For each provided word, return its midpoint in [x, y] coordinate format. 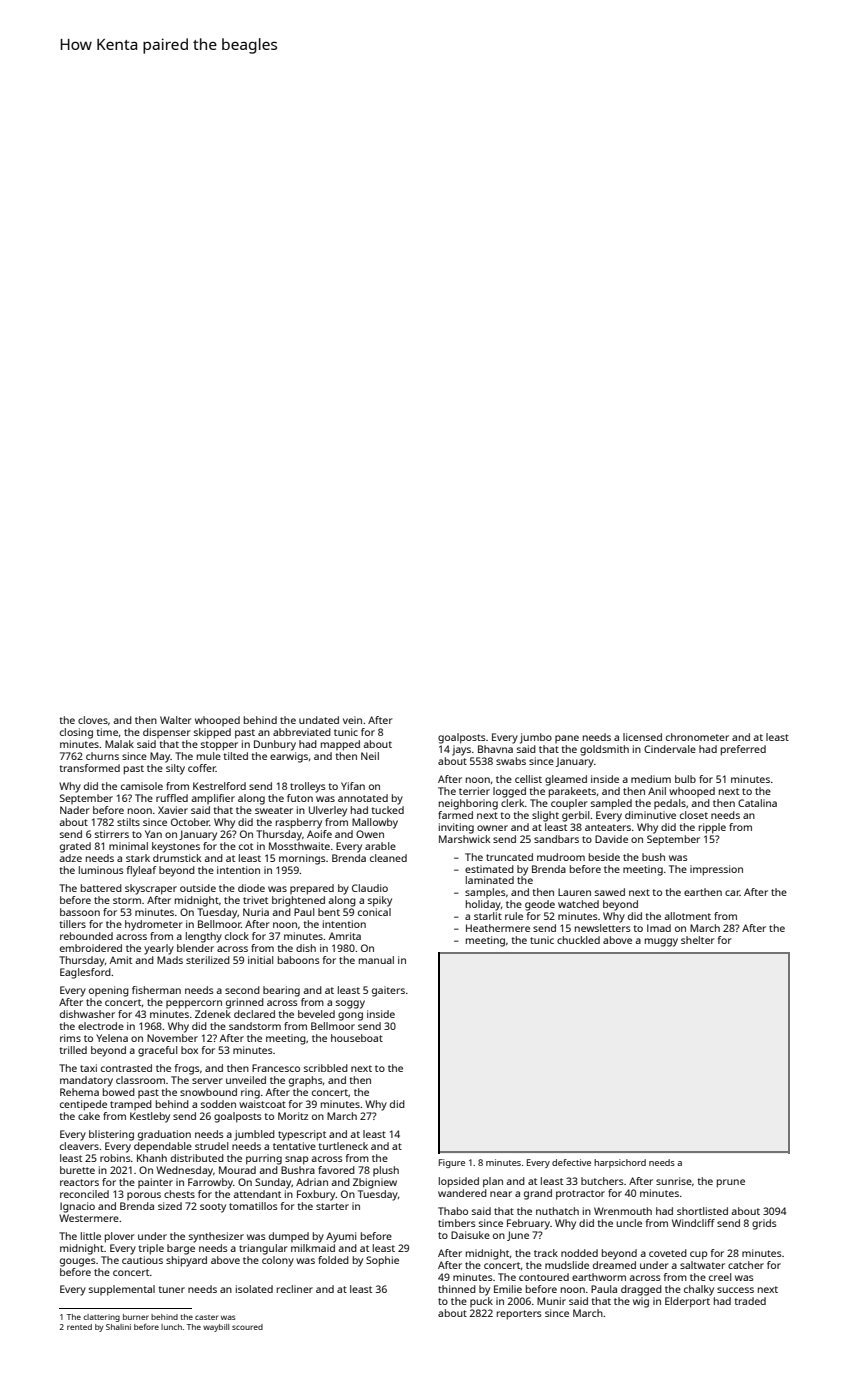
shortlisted [702, 1211]
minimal [128, 846]
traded [750, 1301]
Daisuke [470, 1235]
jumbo [536, 738]
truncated [509, 857]
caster [206, 1317]
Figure [452, 1163]
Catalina [757, 803]
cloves [93, 720]
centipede [83, 1105]
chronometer [697, 737]
